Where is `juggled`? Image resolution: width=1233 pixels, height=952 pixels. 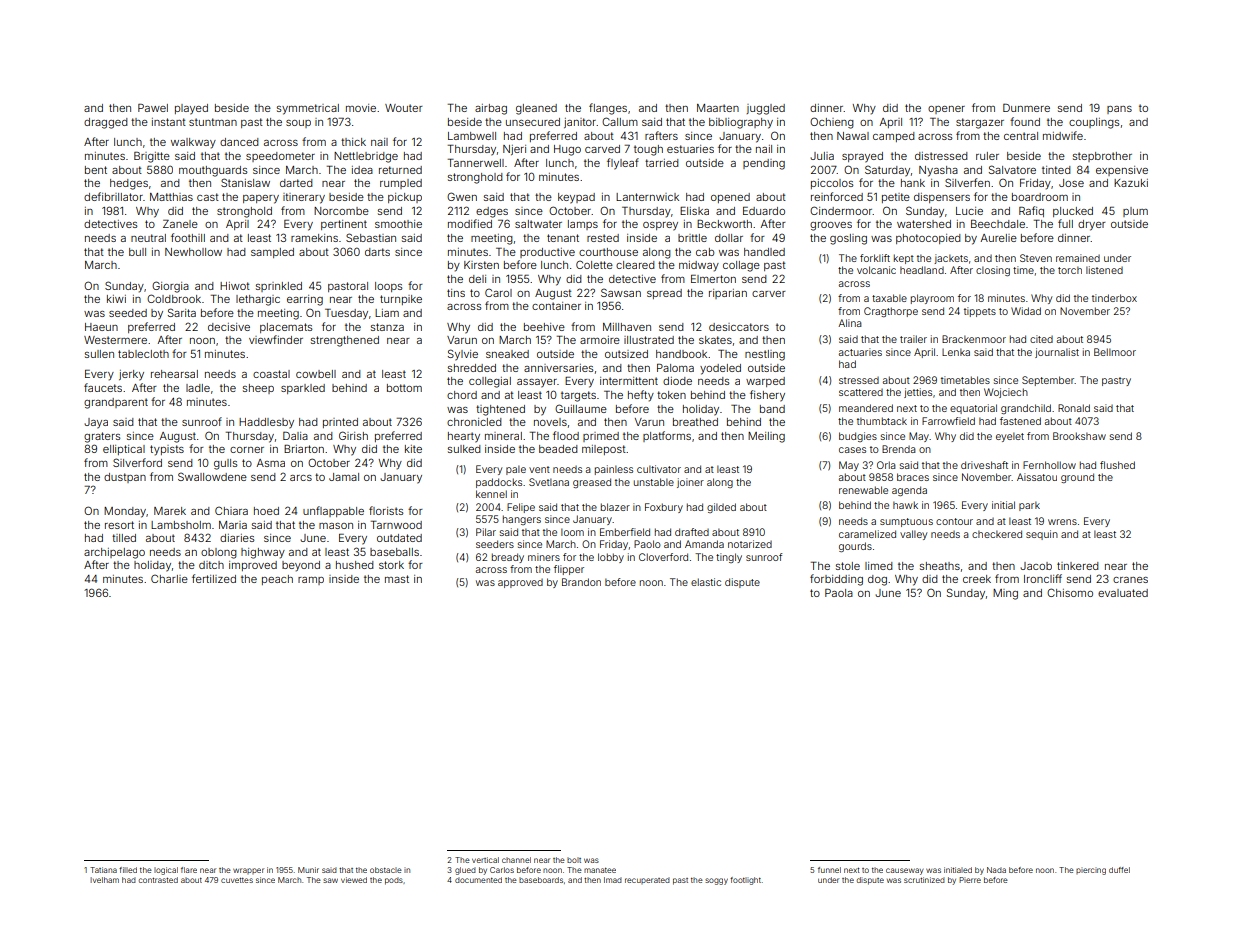
juggled is located at coordinates (766, 109).
